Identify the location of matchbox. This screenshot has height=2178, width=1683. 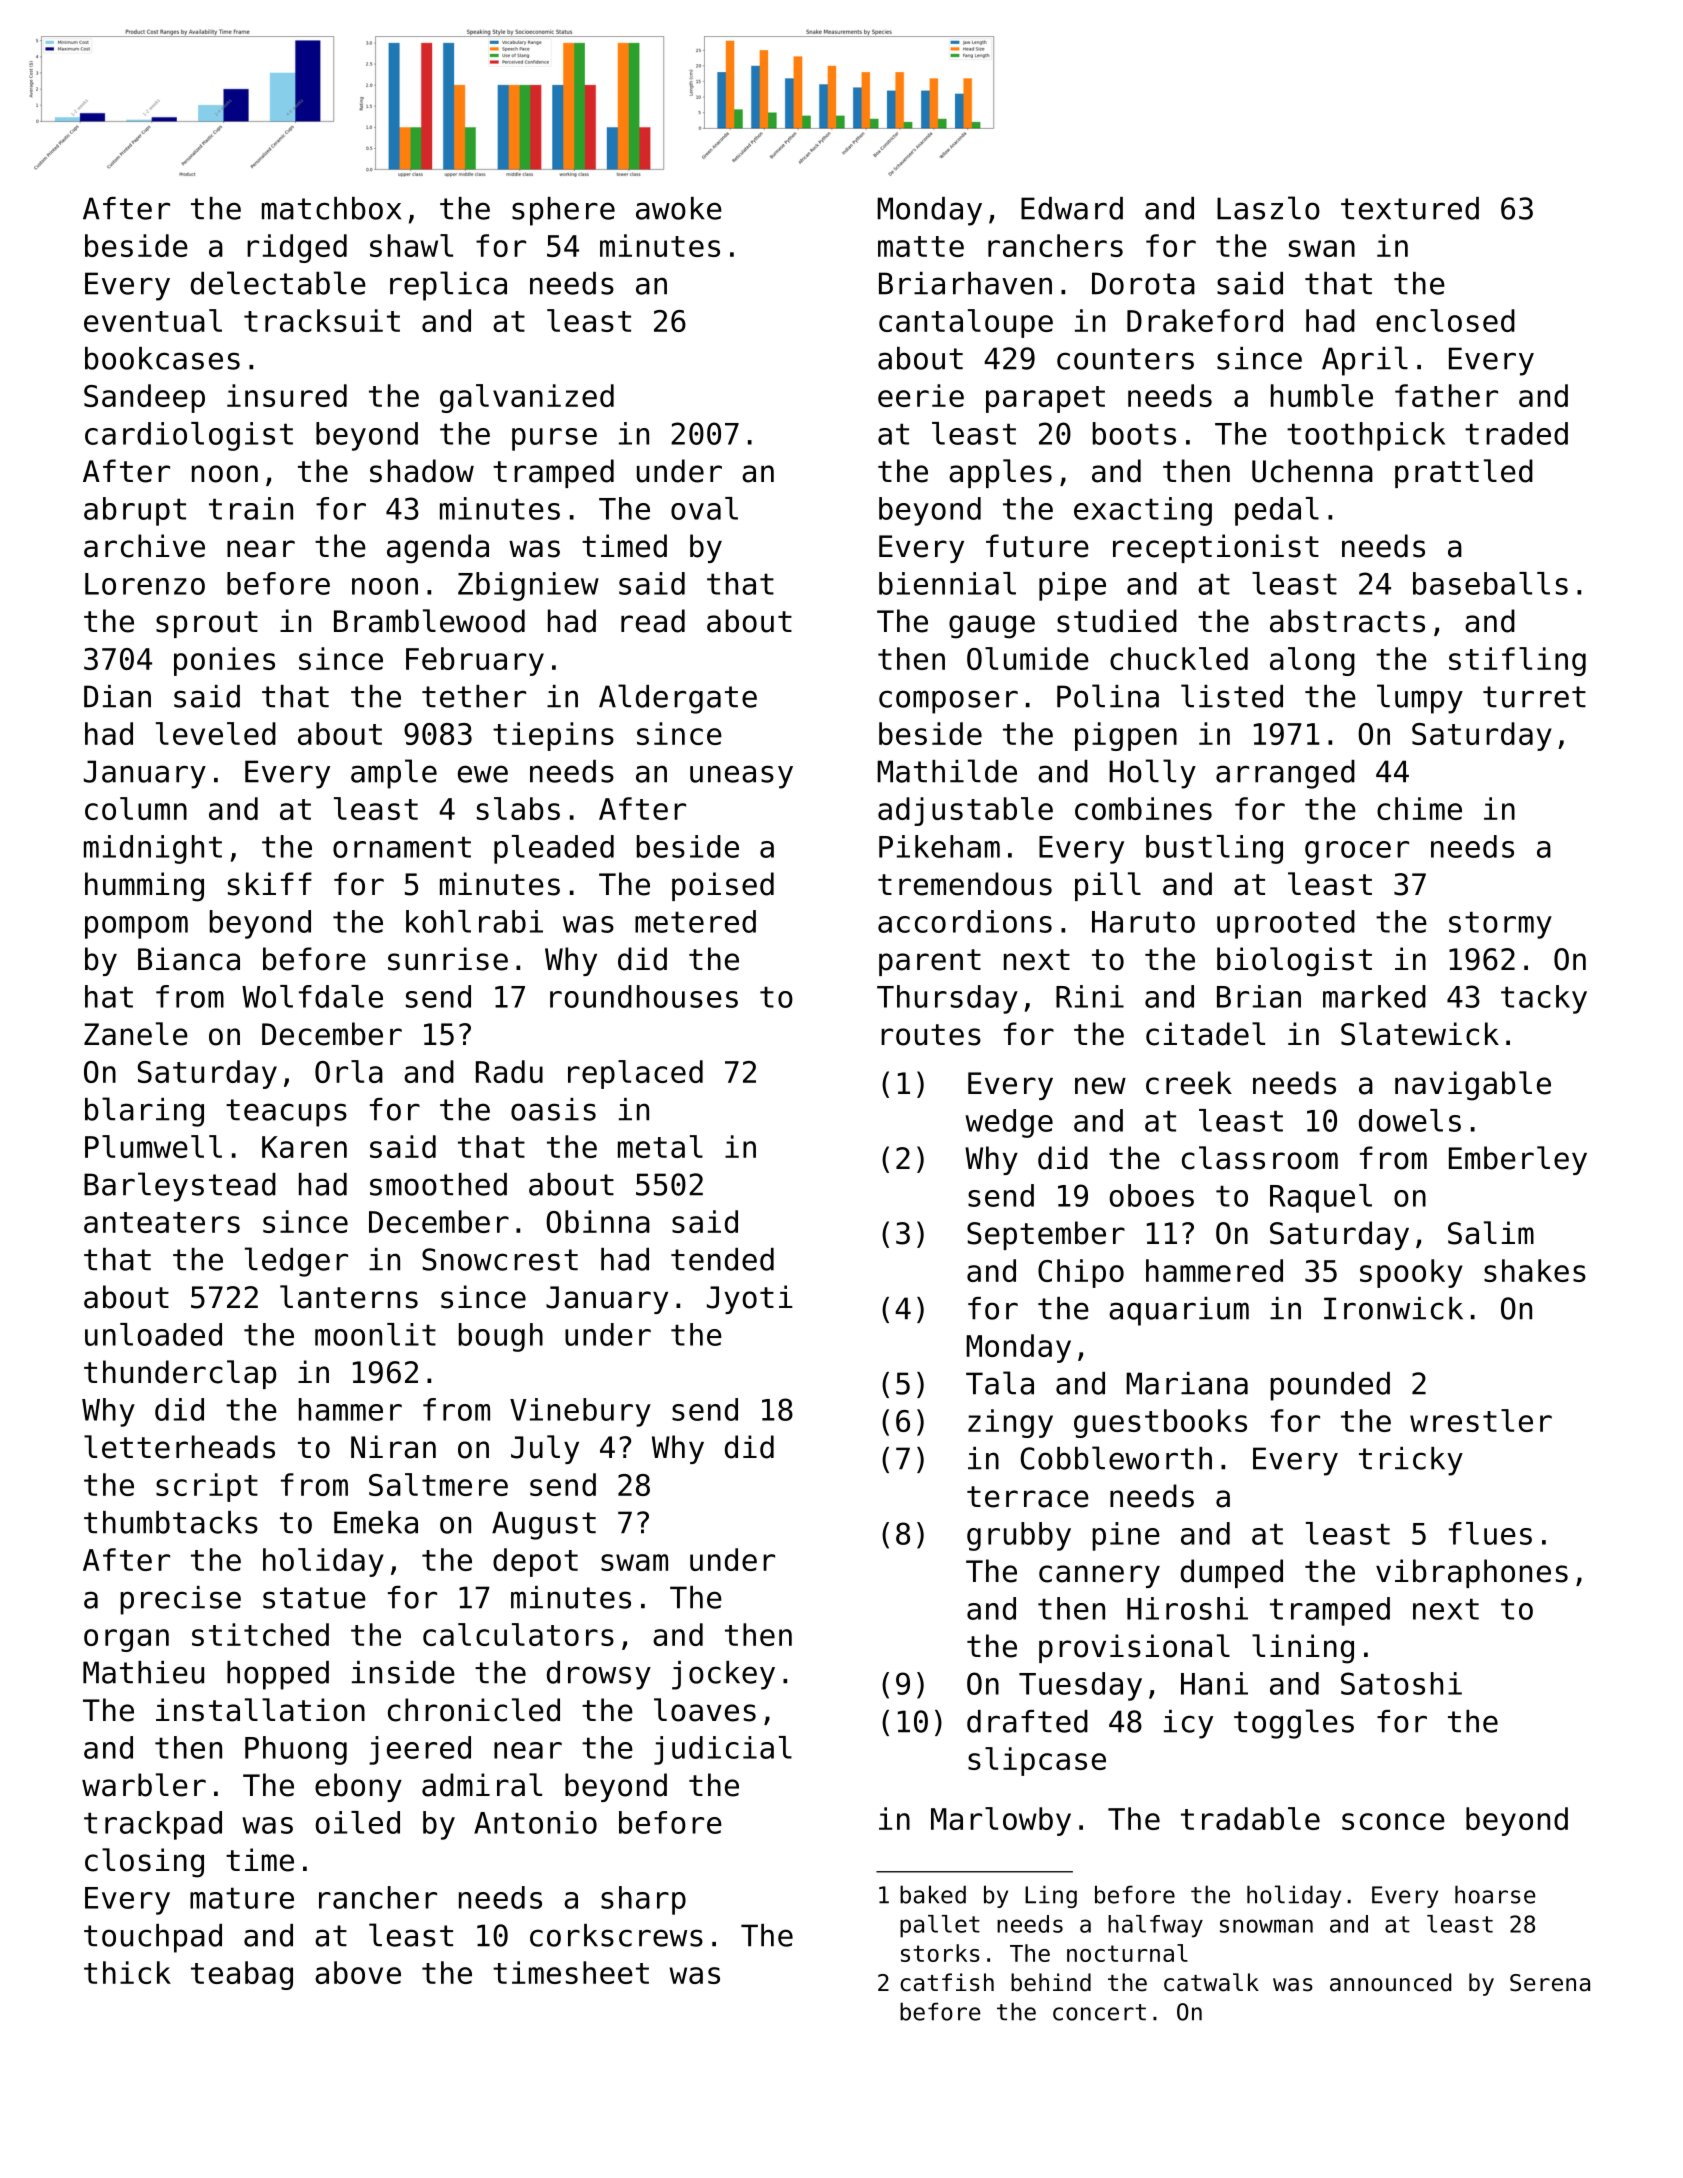
(331, 208).
